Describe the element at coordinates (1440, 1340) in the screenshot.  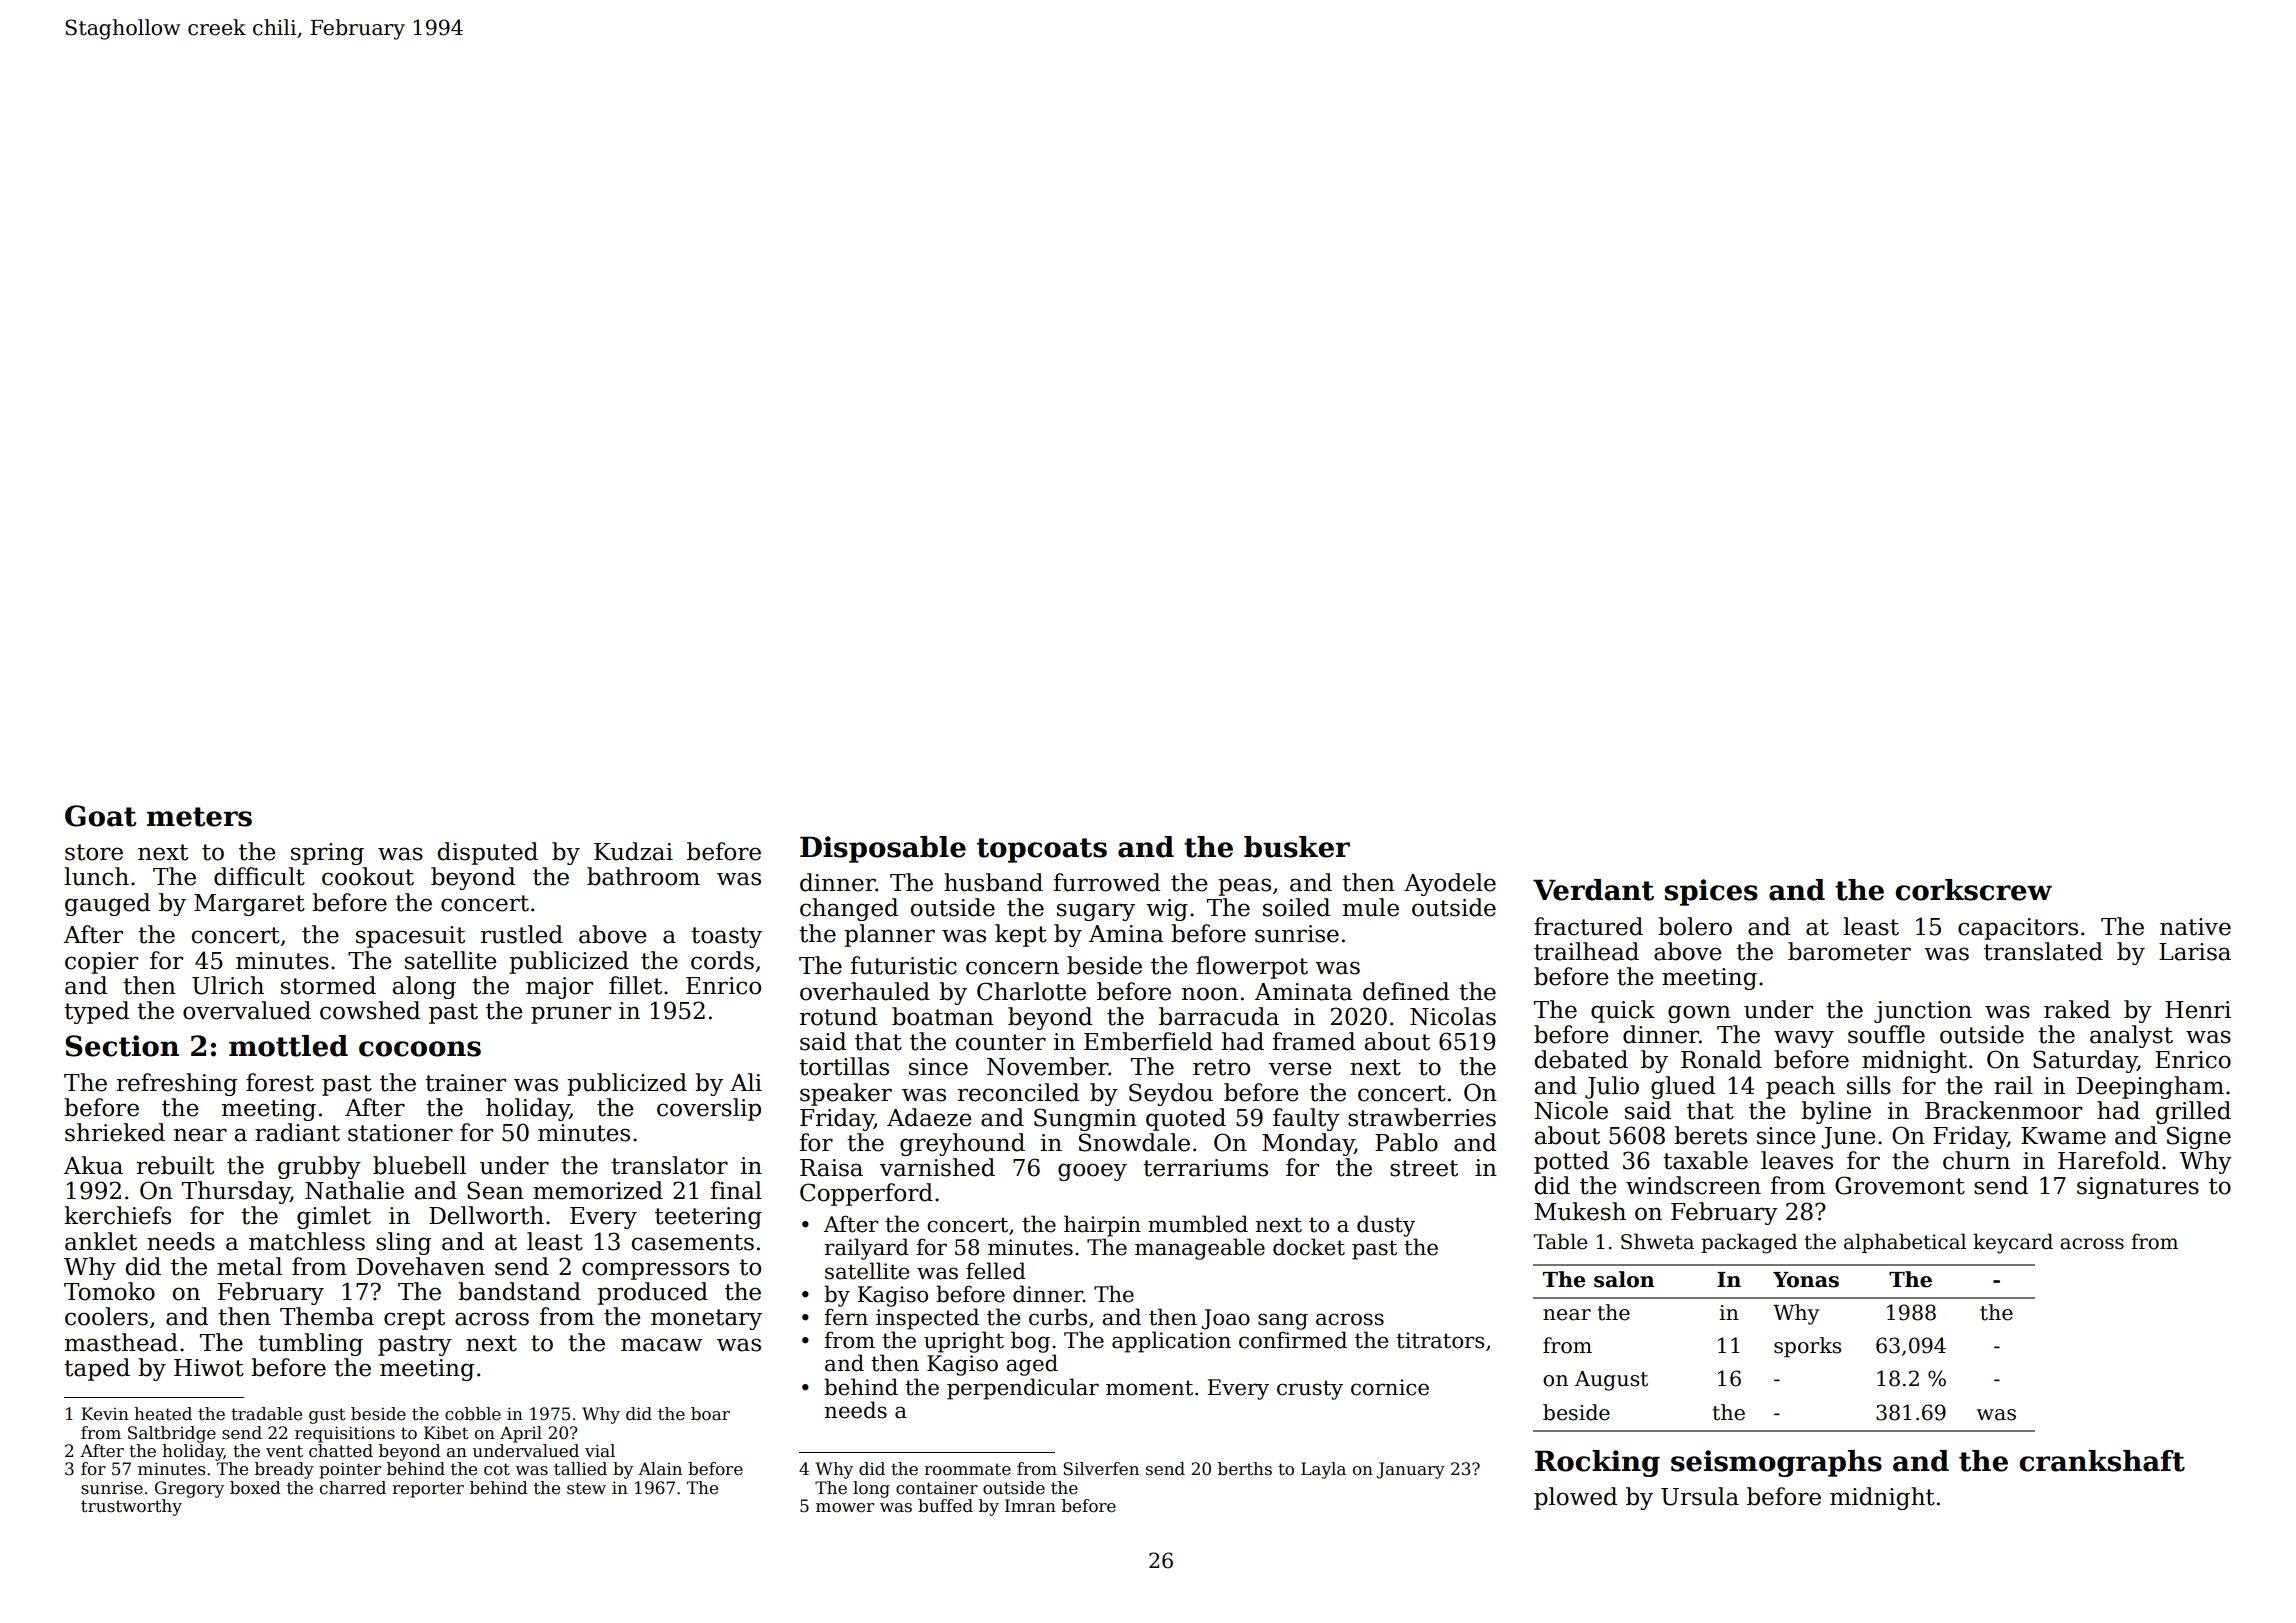
I see `titrators` at that location.
